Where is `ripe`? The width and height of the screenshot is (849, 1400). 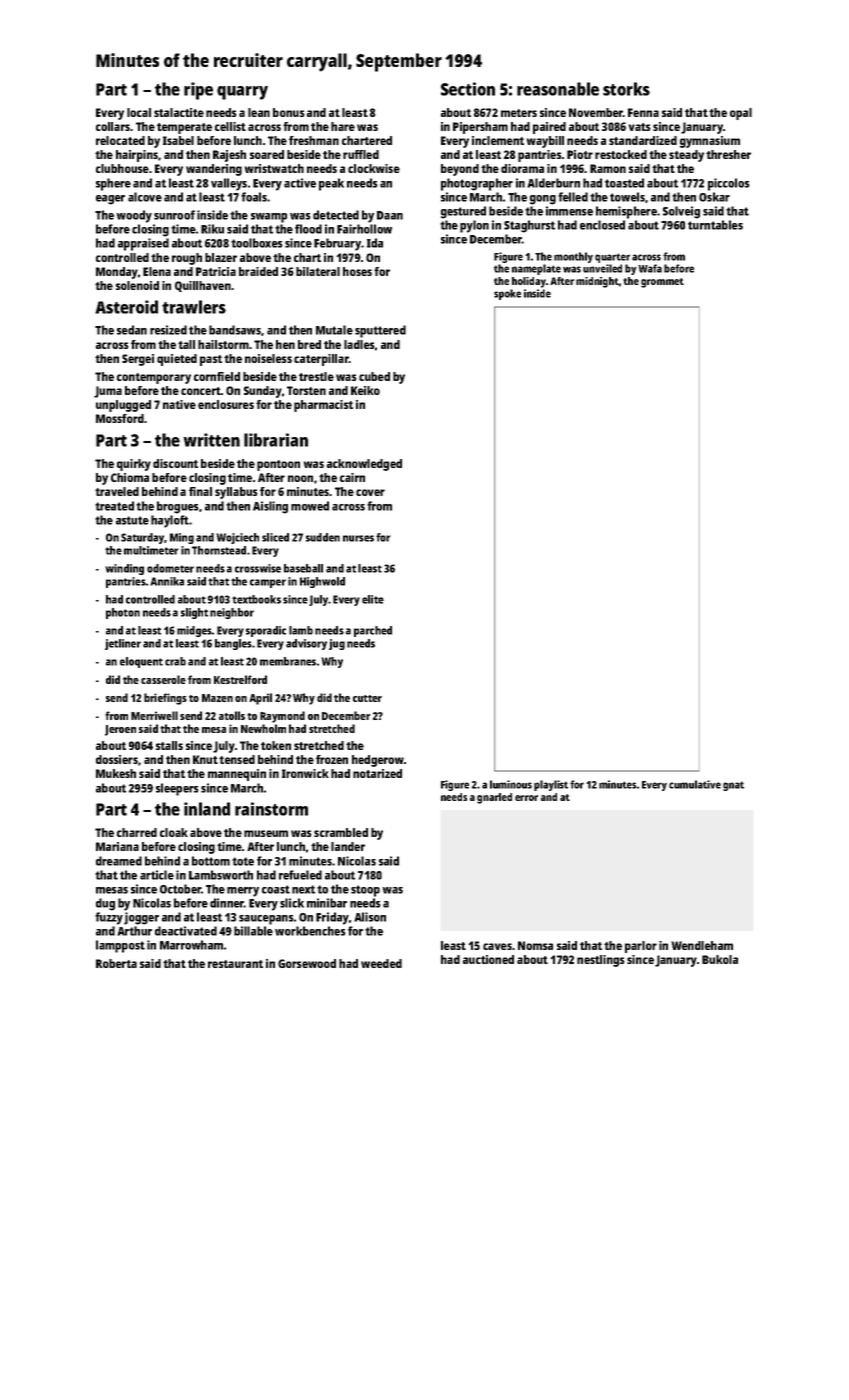
ripe is located at coordinates (198, 91).
